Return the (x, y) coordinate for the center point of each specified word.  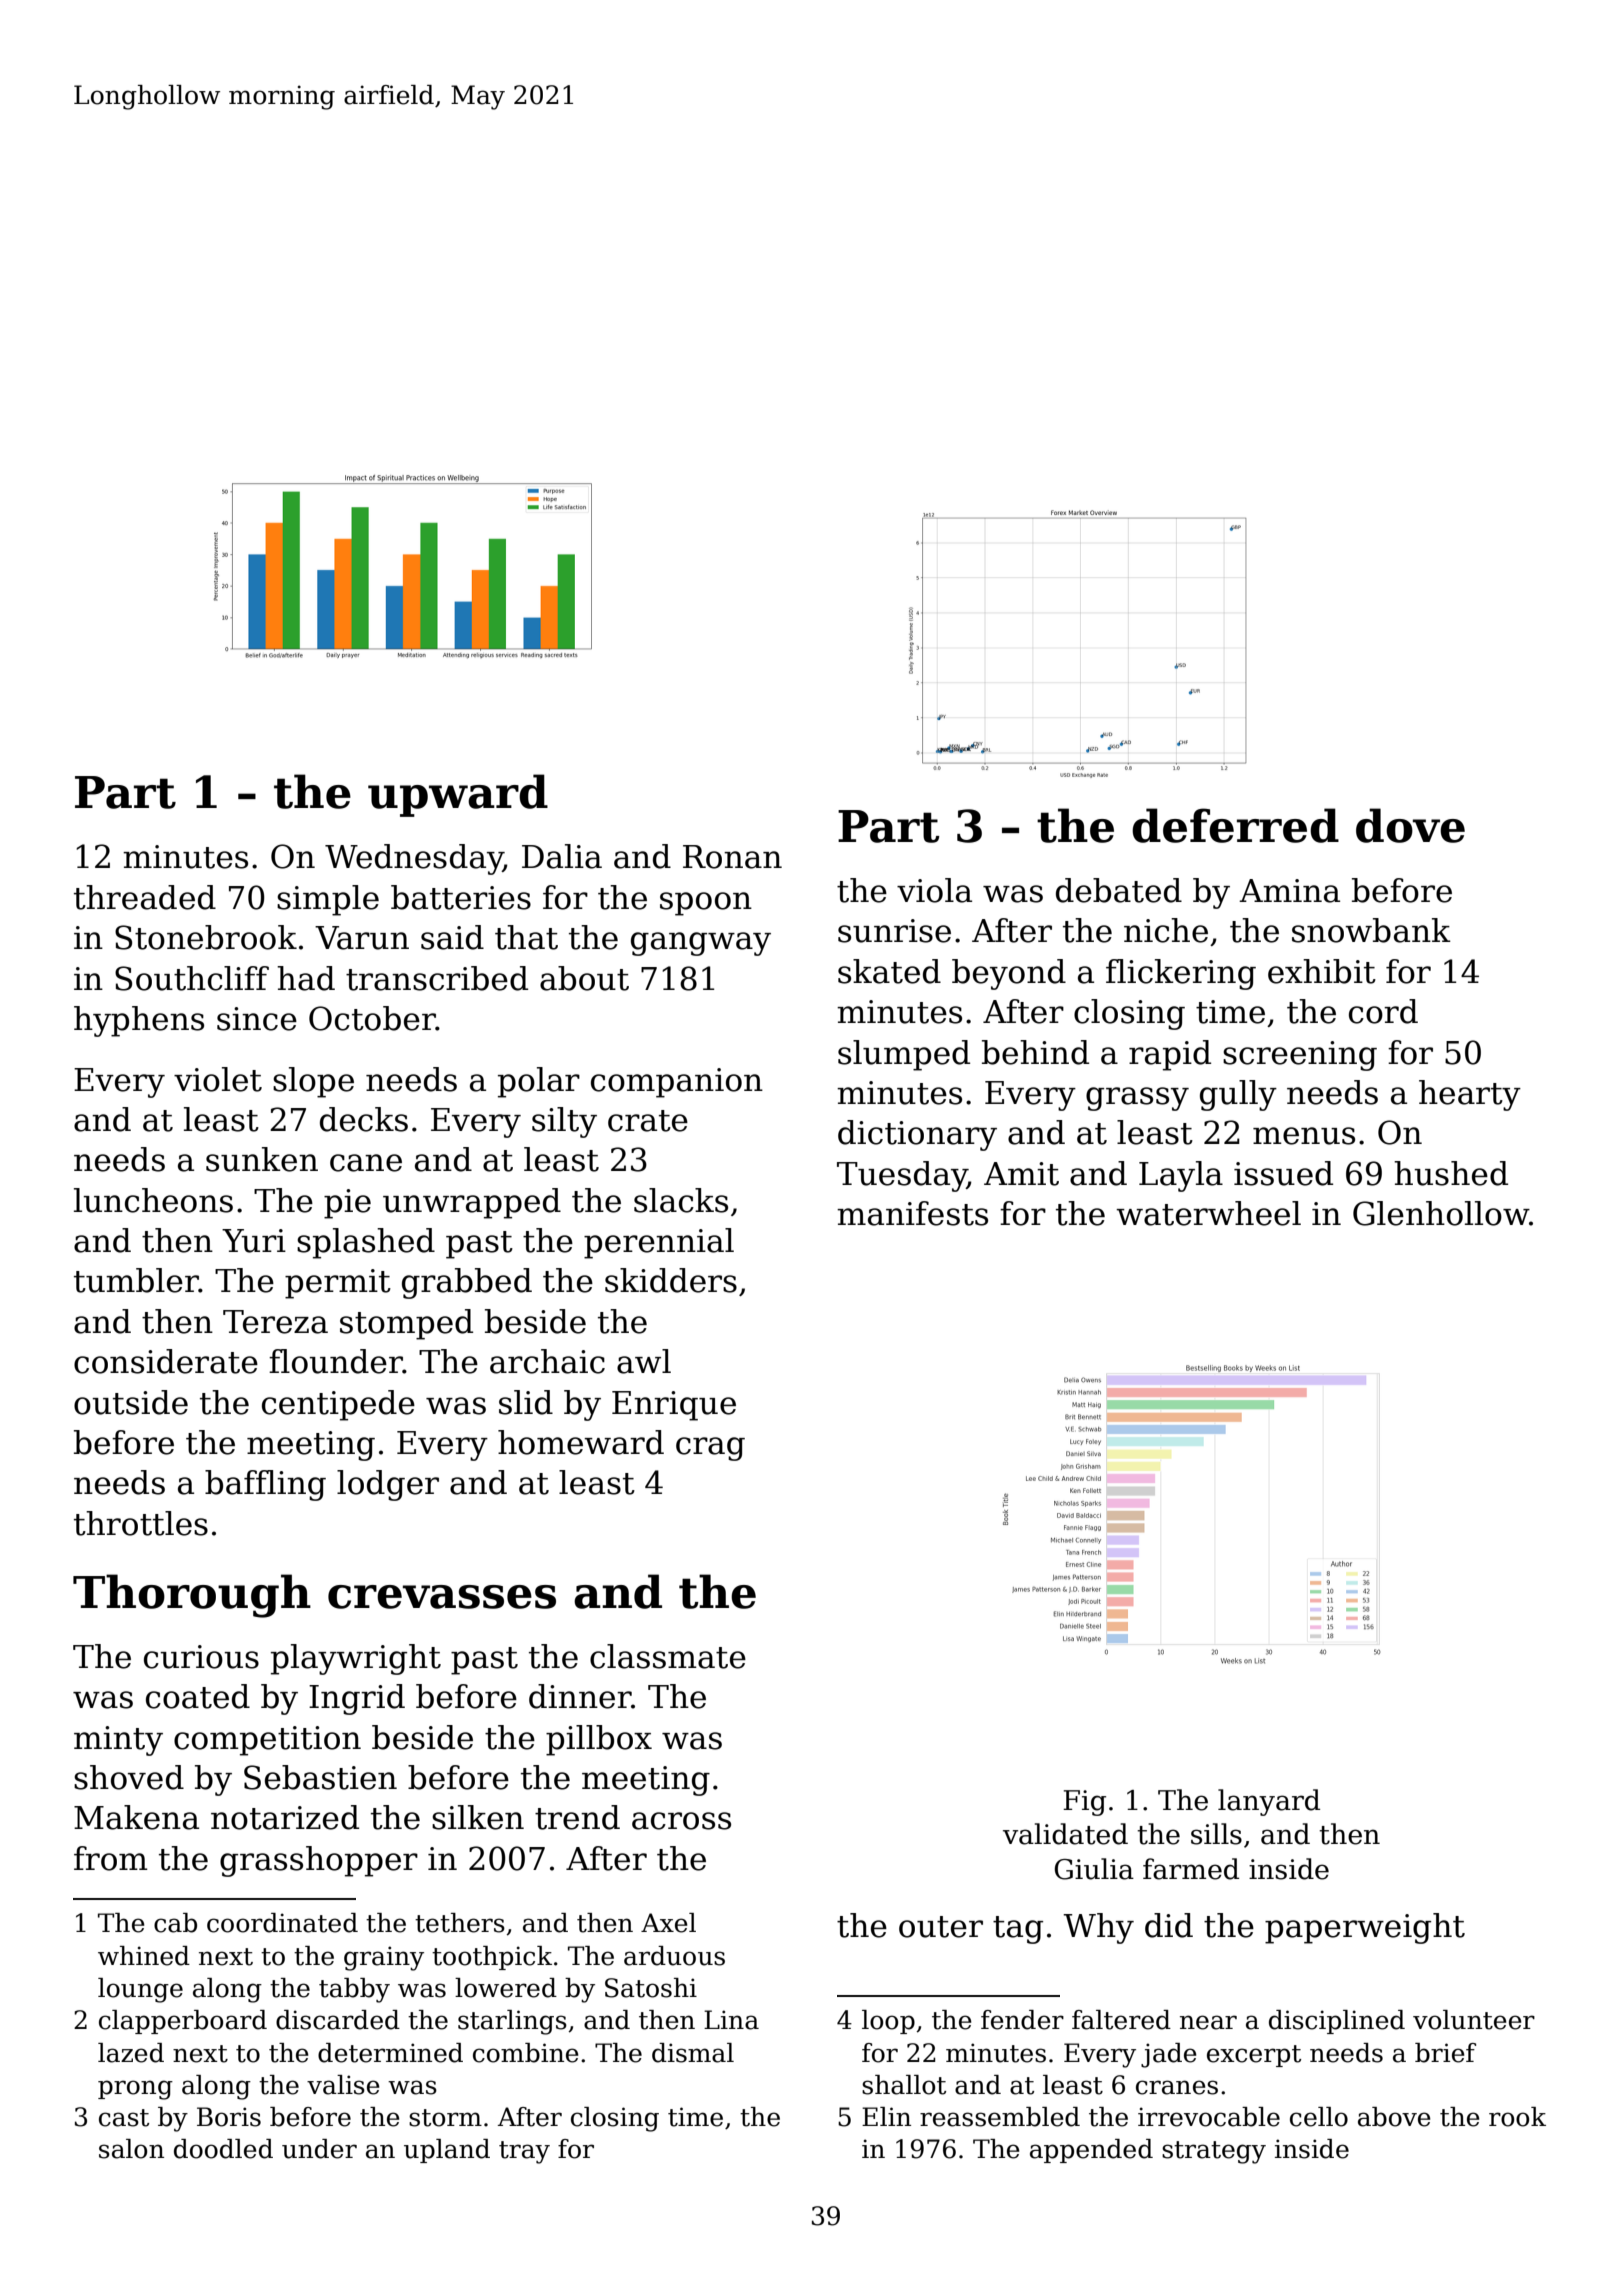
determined (390, 2053)
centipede (338, 1405)
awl (644, 1361)
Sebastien (320, 1777)
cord (1383, 1011)
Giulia (1094, 1869)
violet (218, 1079)
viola (934, 890)
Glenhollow (1441, 1213)
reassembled (1000, 2117)
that (526, 937)
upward (458, 795)
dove (1410, 825)
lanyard (1269, 1802)
